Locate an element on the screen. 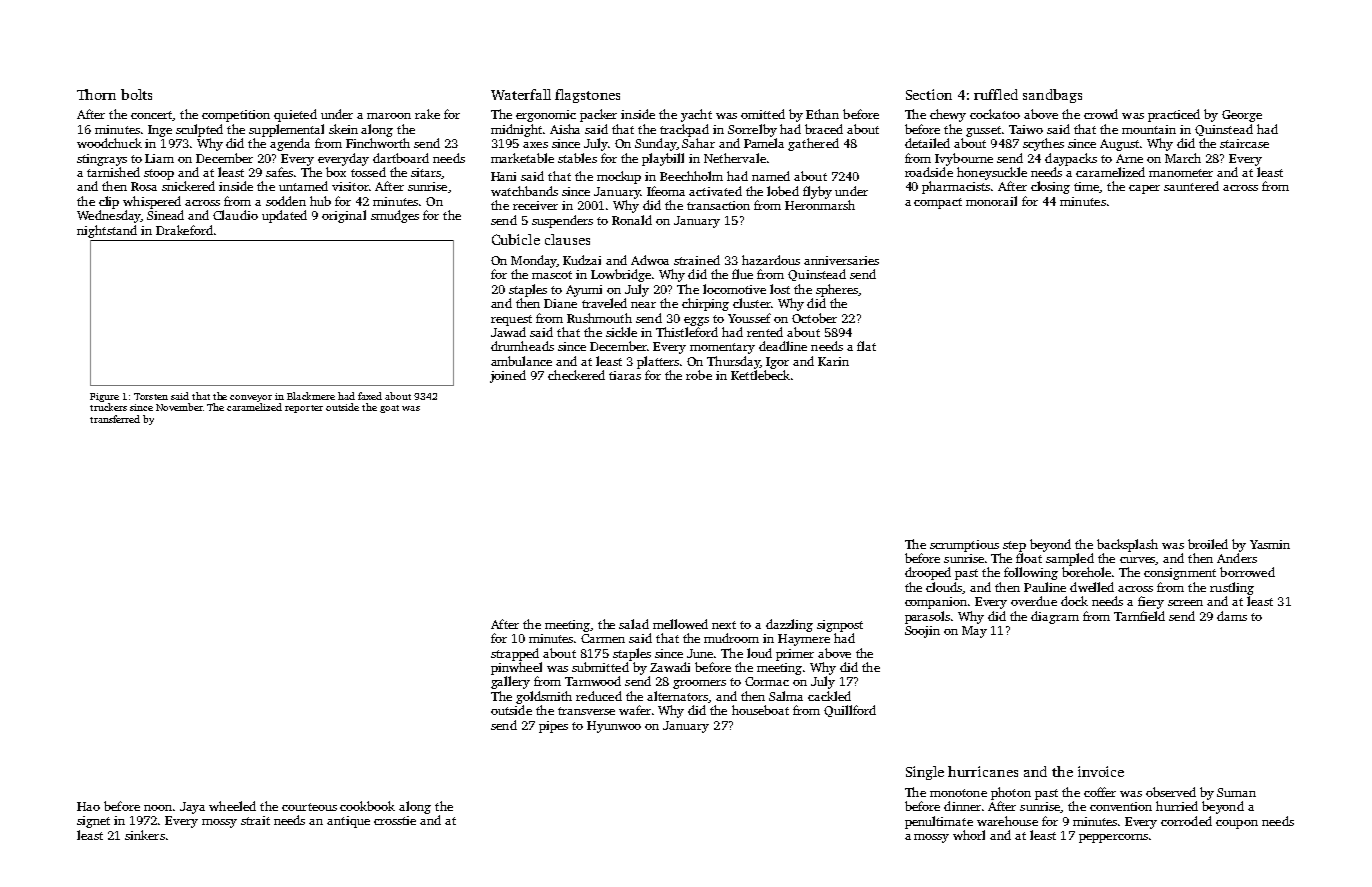 This screenshot has height=887, width=1372. Tarnwood is located at coordinates (593, 681).
